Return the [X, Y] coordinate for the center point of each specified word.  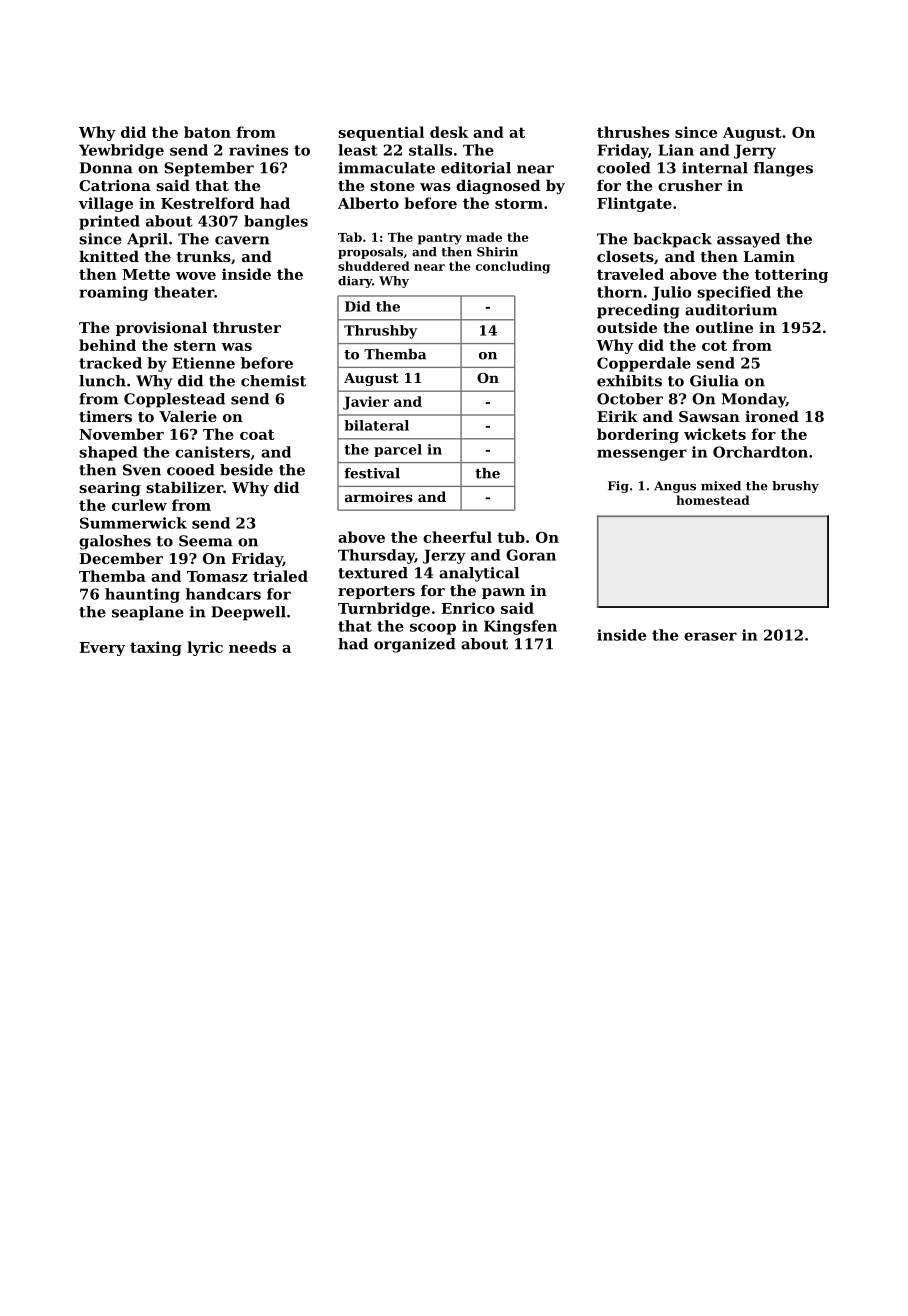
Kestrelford [207, 203]
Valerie [188, 416]
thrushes [633, 132]
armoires [379, 496]
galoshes [115, 542]
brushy [795, 487]
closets [625, 256]
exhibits [629, 381]
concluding [513, 267]
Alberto [368, 203]
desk [449, 132]
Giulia [714, 381]
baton [207, 132]
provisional [161, 329]
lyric [205, 648]
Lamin [769, 256]
